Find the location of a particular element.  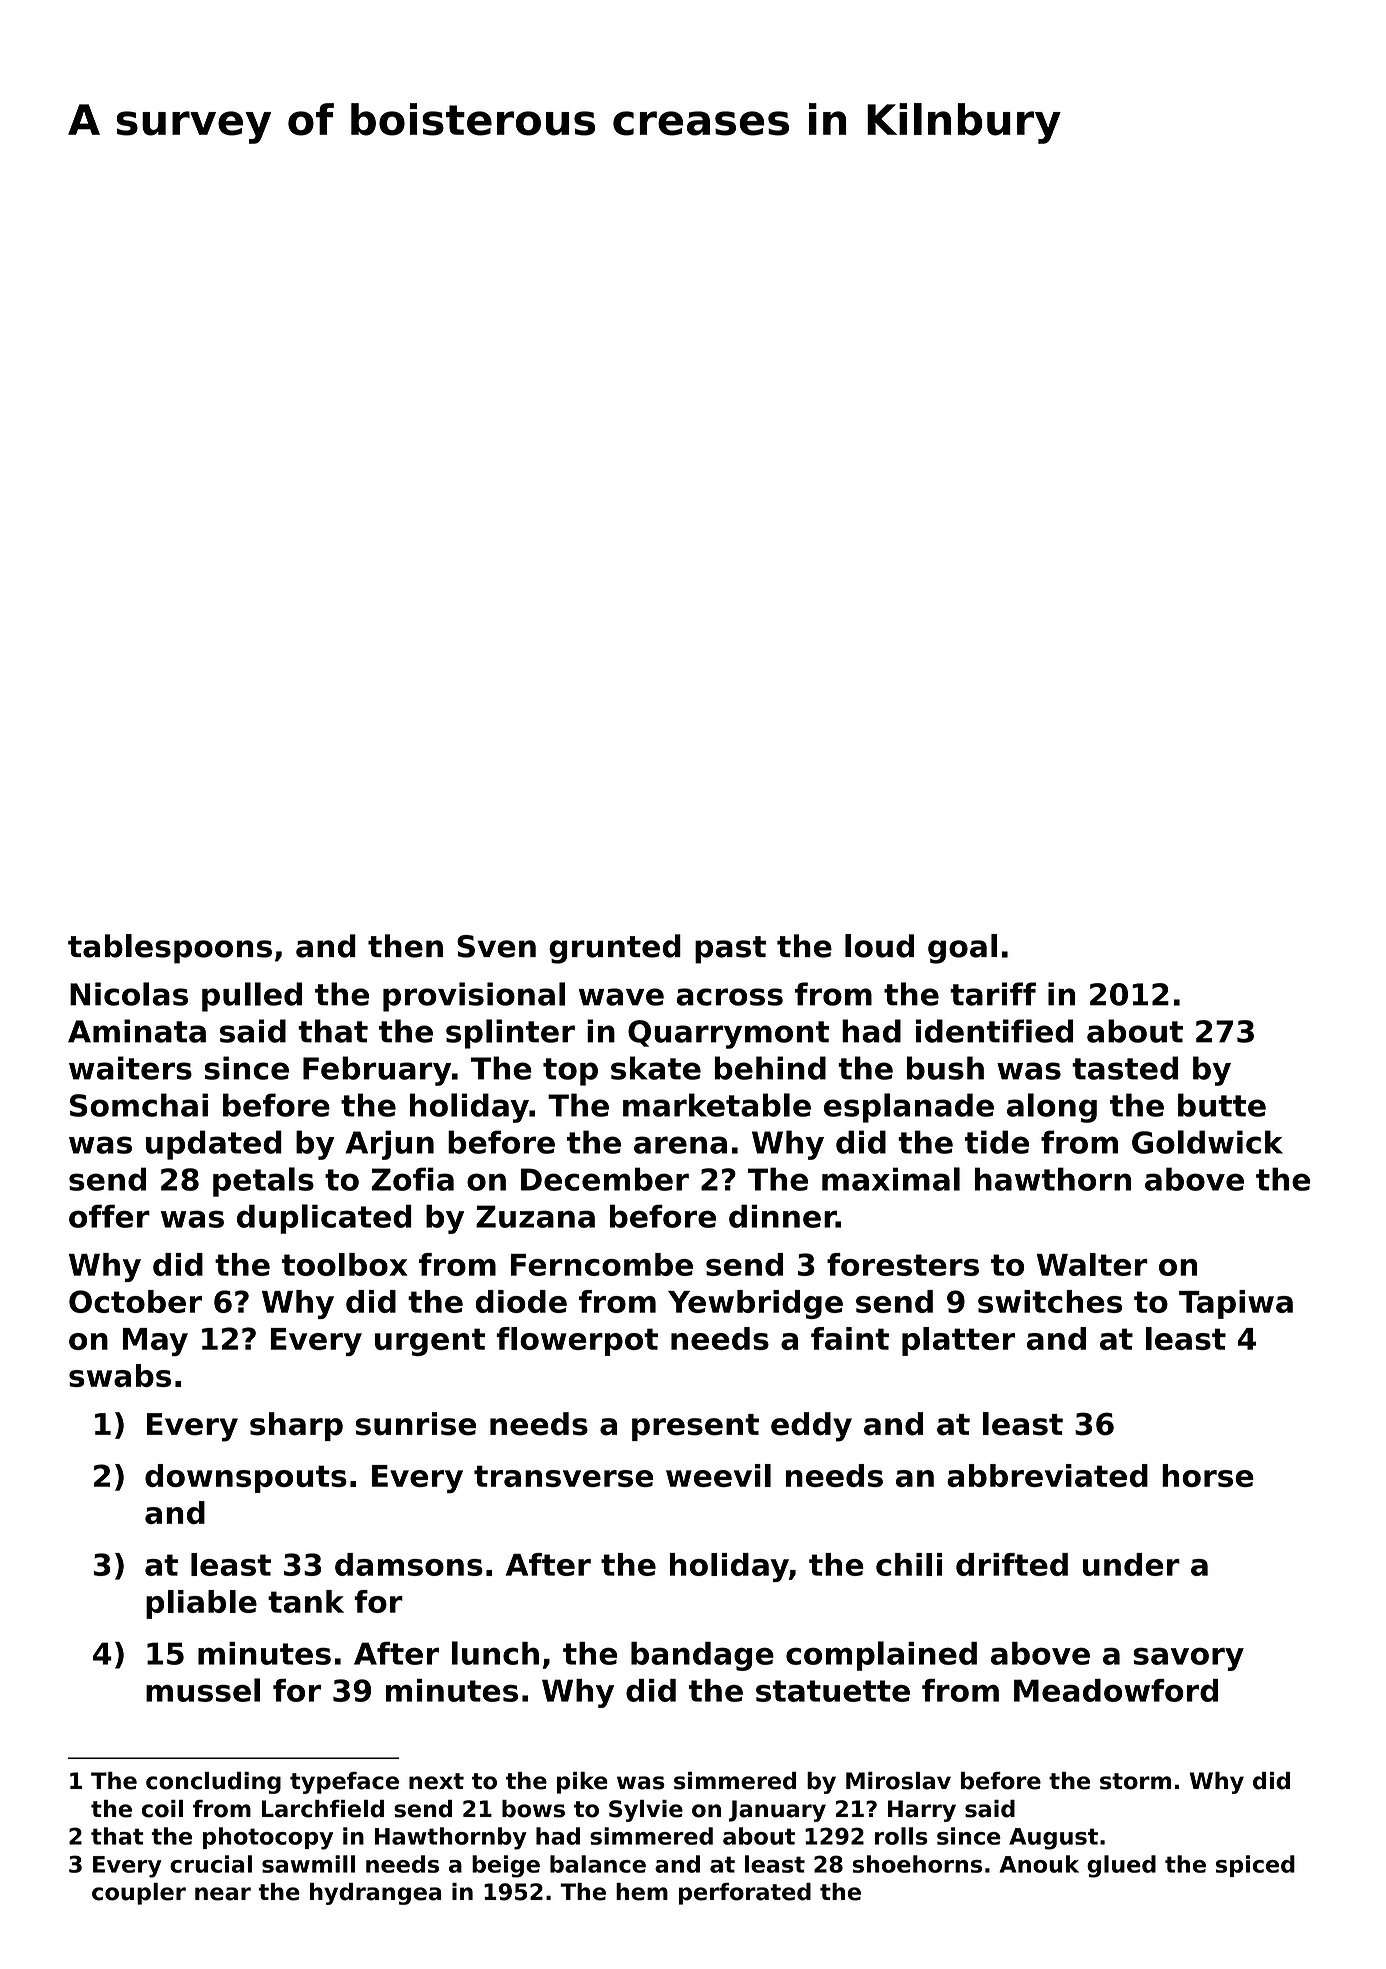

glued is located at coordinates (1121, 1866).
